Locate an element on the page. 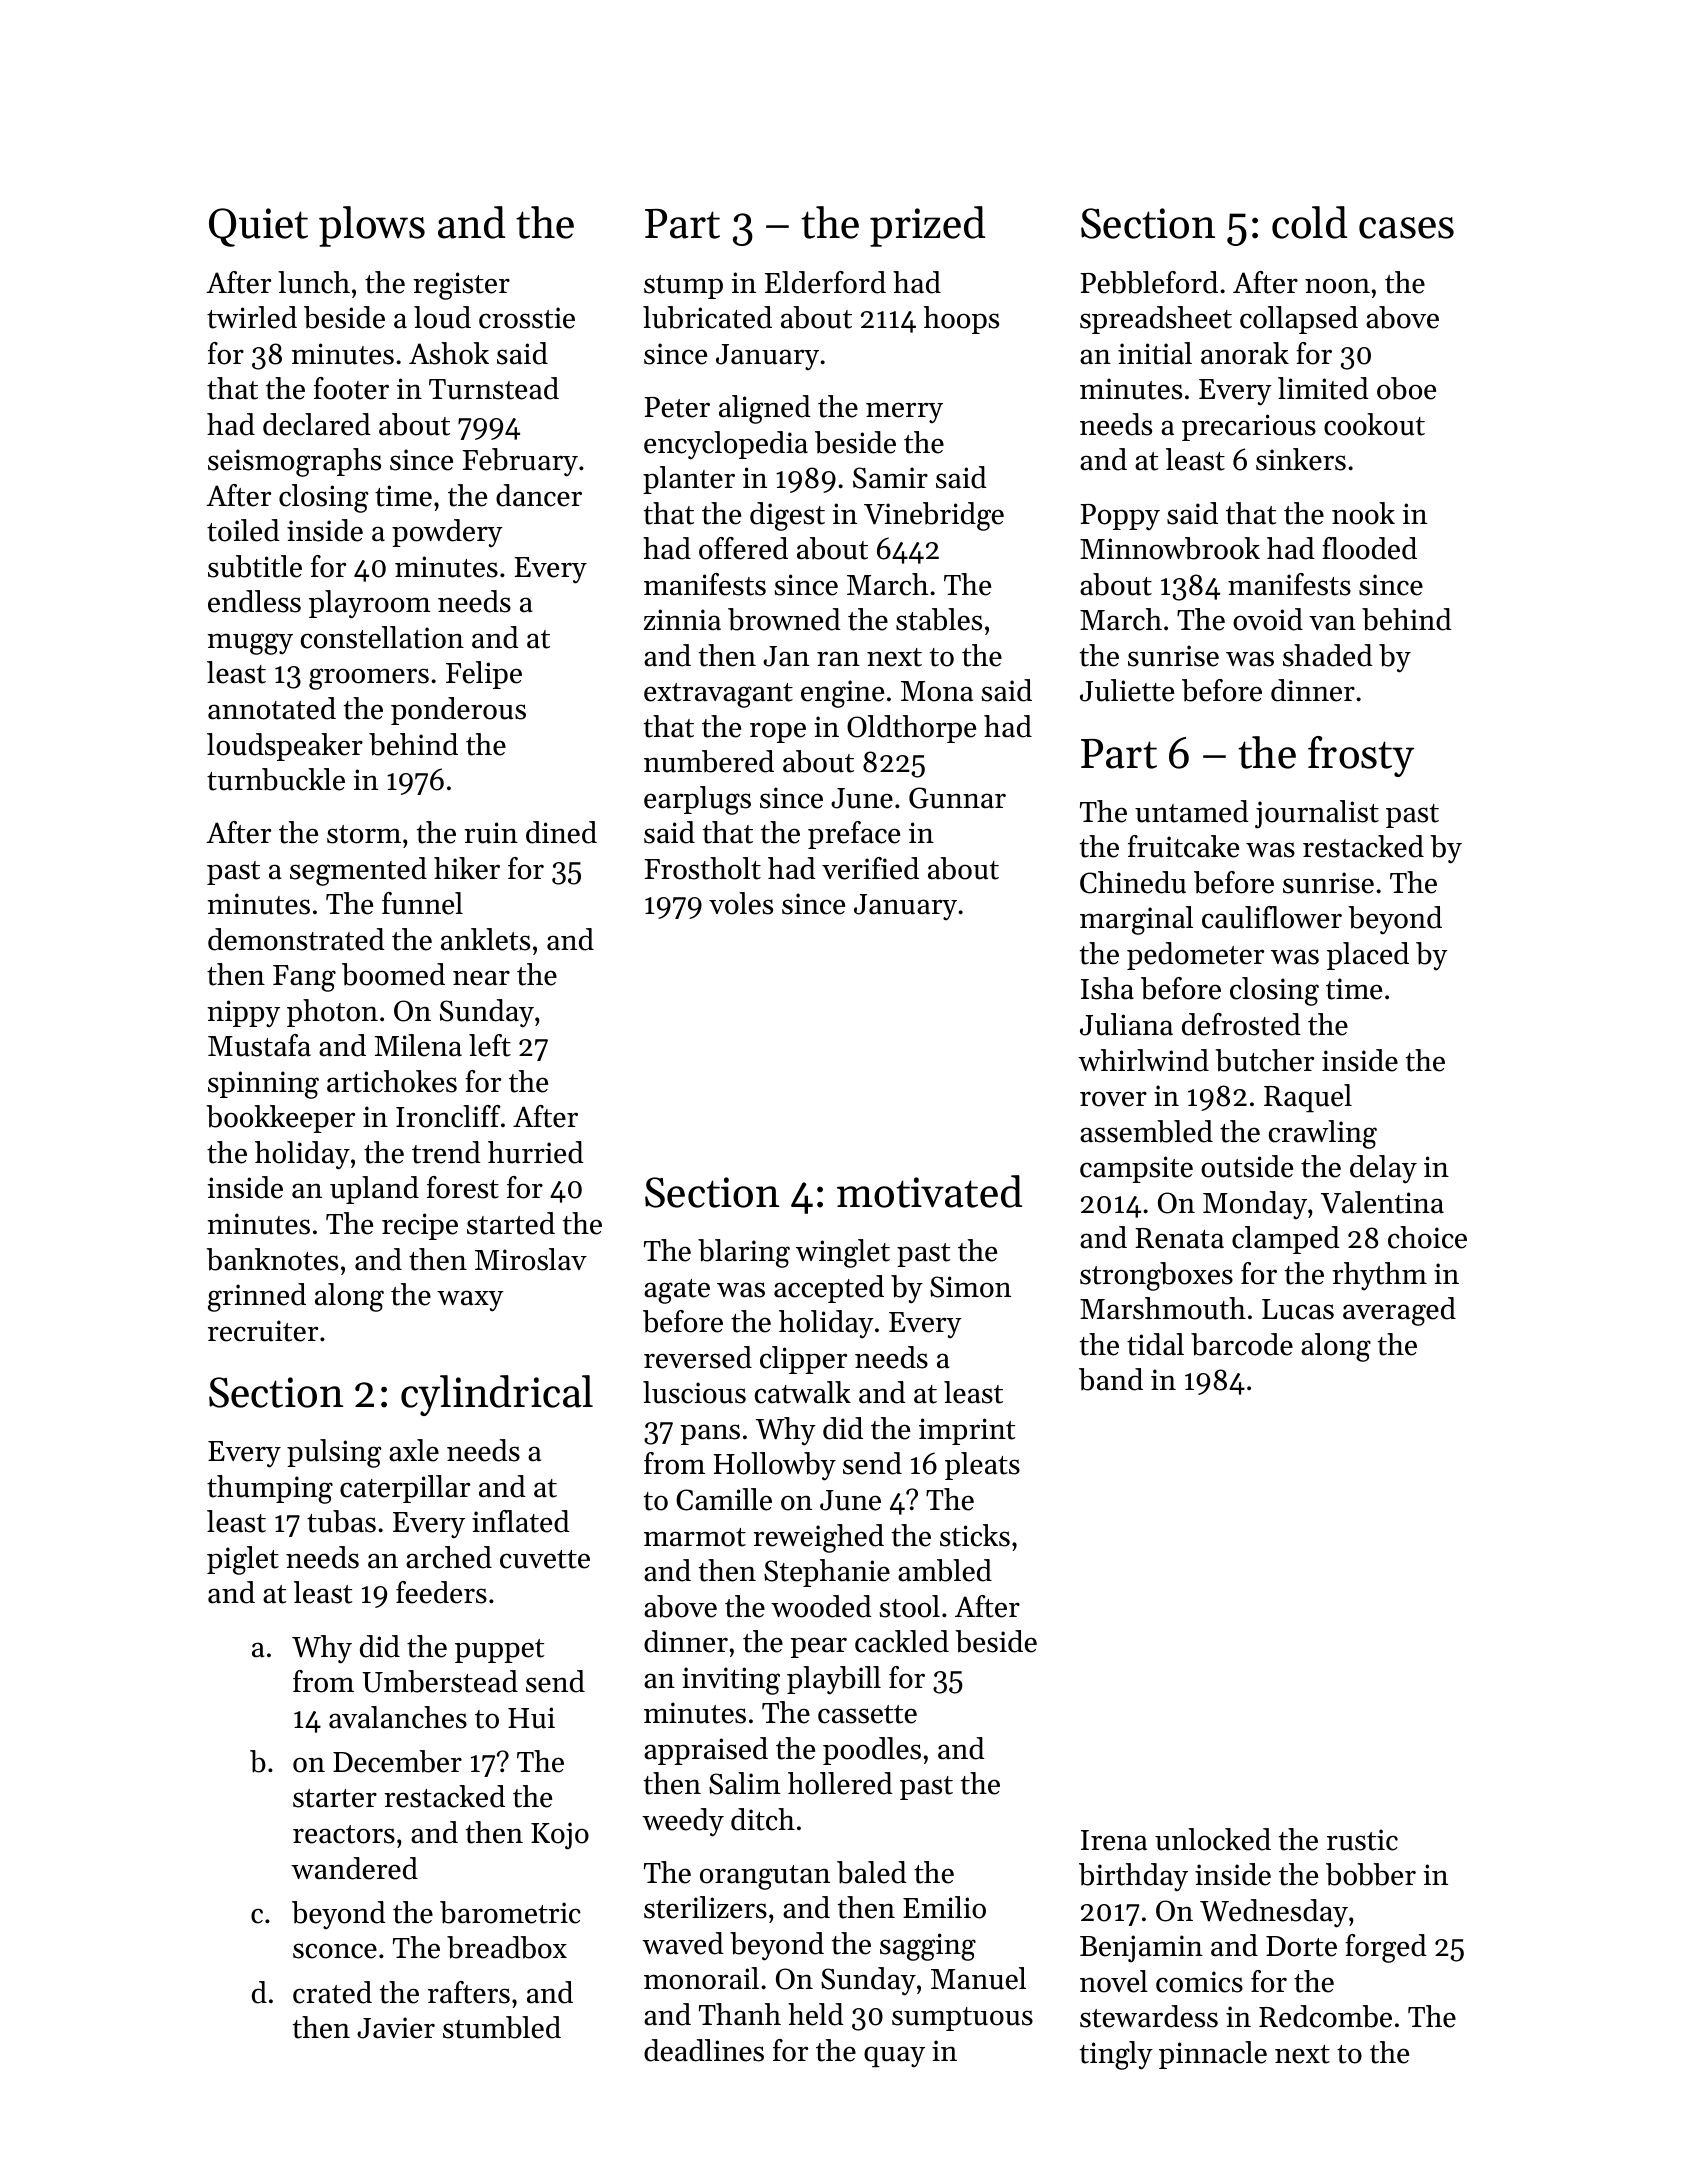  Juliette is located at coordinates (1127, 690).
